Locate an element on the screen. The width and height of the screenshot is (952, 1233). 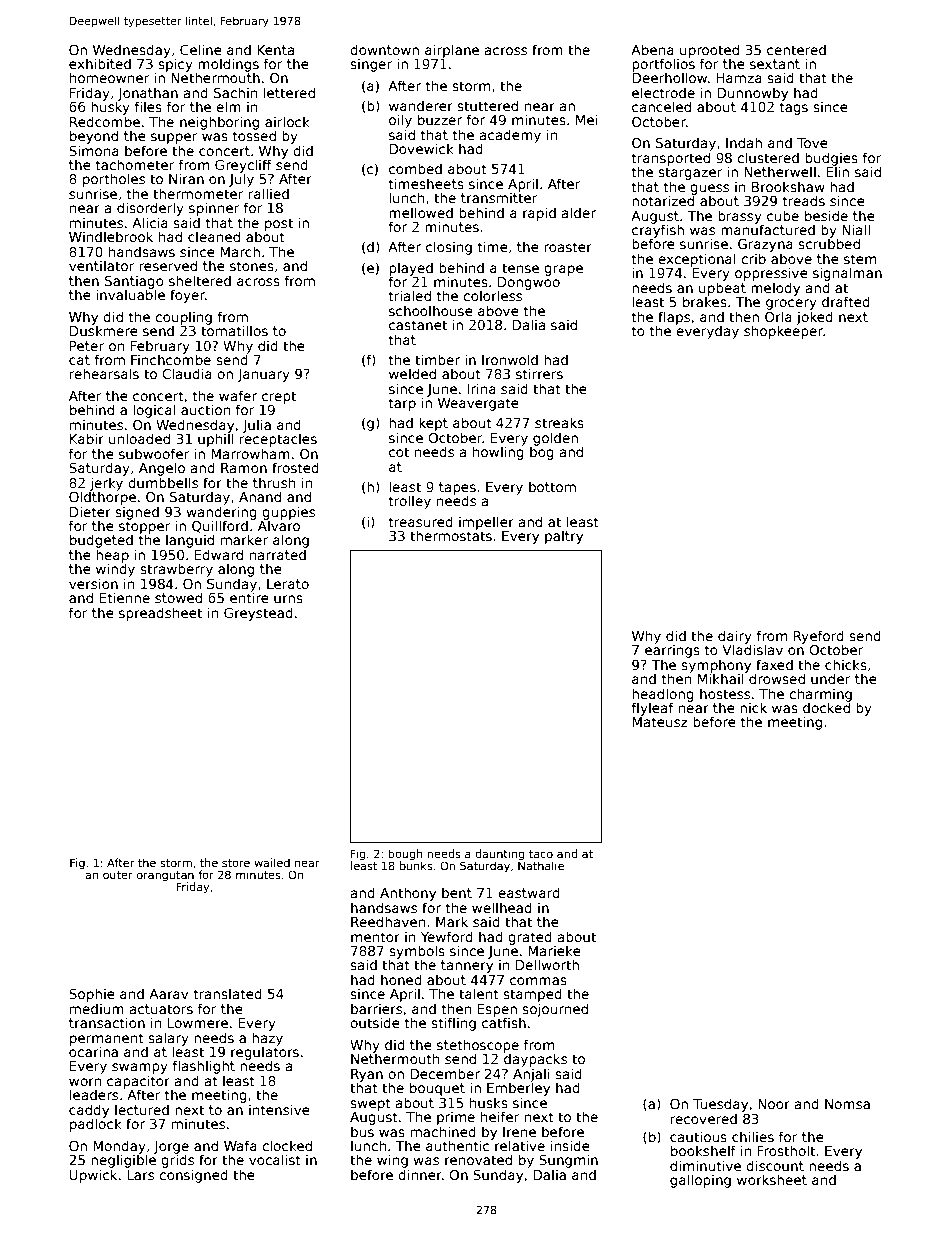
academy is located at coordinates (510, 136).
